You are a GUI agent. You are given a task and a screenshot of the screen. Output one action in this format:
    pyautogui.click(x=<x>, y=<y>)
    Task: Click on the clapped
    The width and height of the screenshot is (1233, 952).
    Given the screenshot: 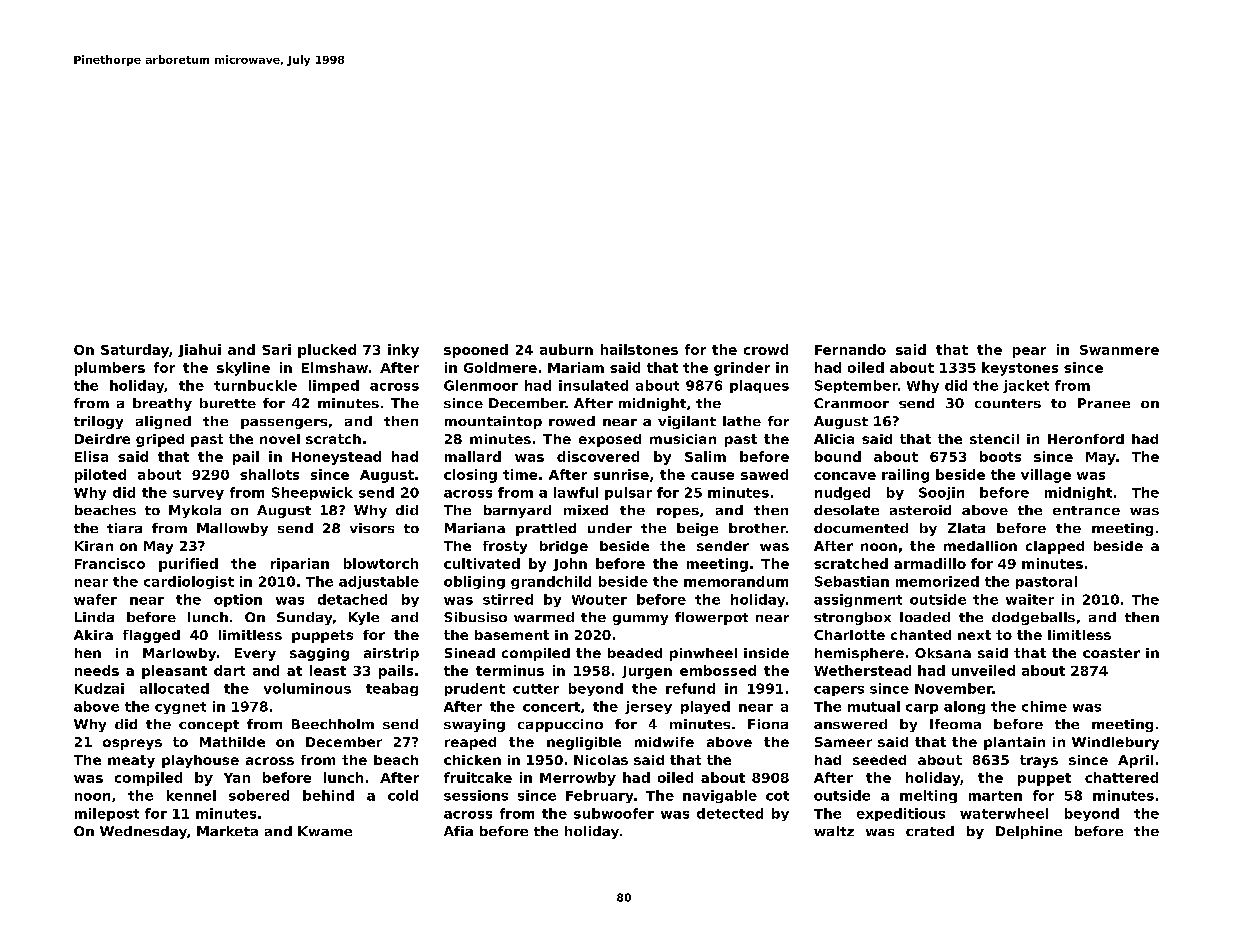 What is the action you would take?
    pyautogui.click(x=1055, y=547)
